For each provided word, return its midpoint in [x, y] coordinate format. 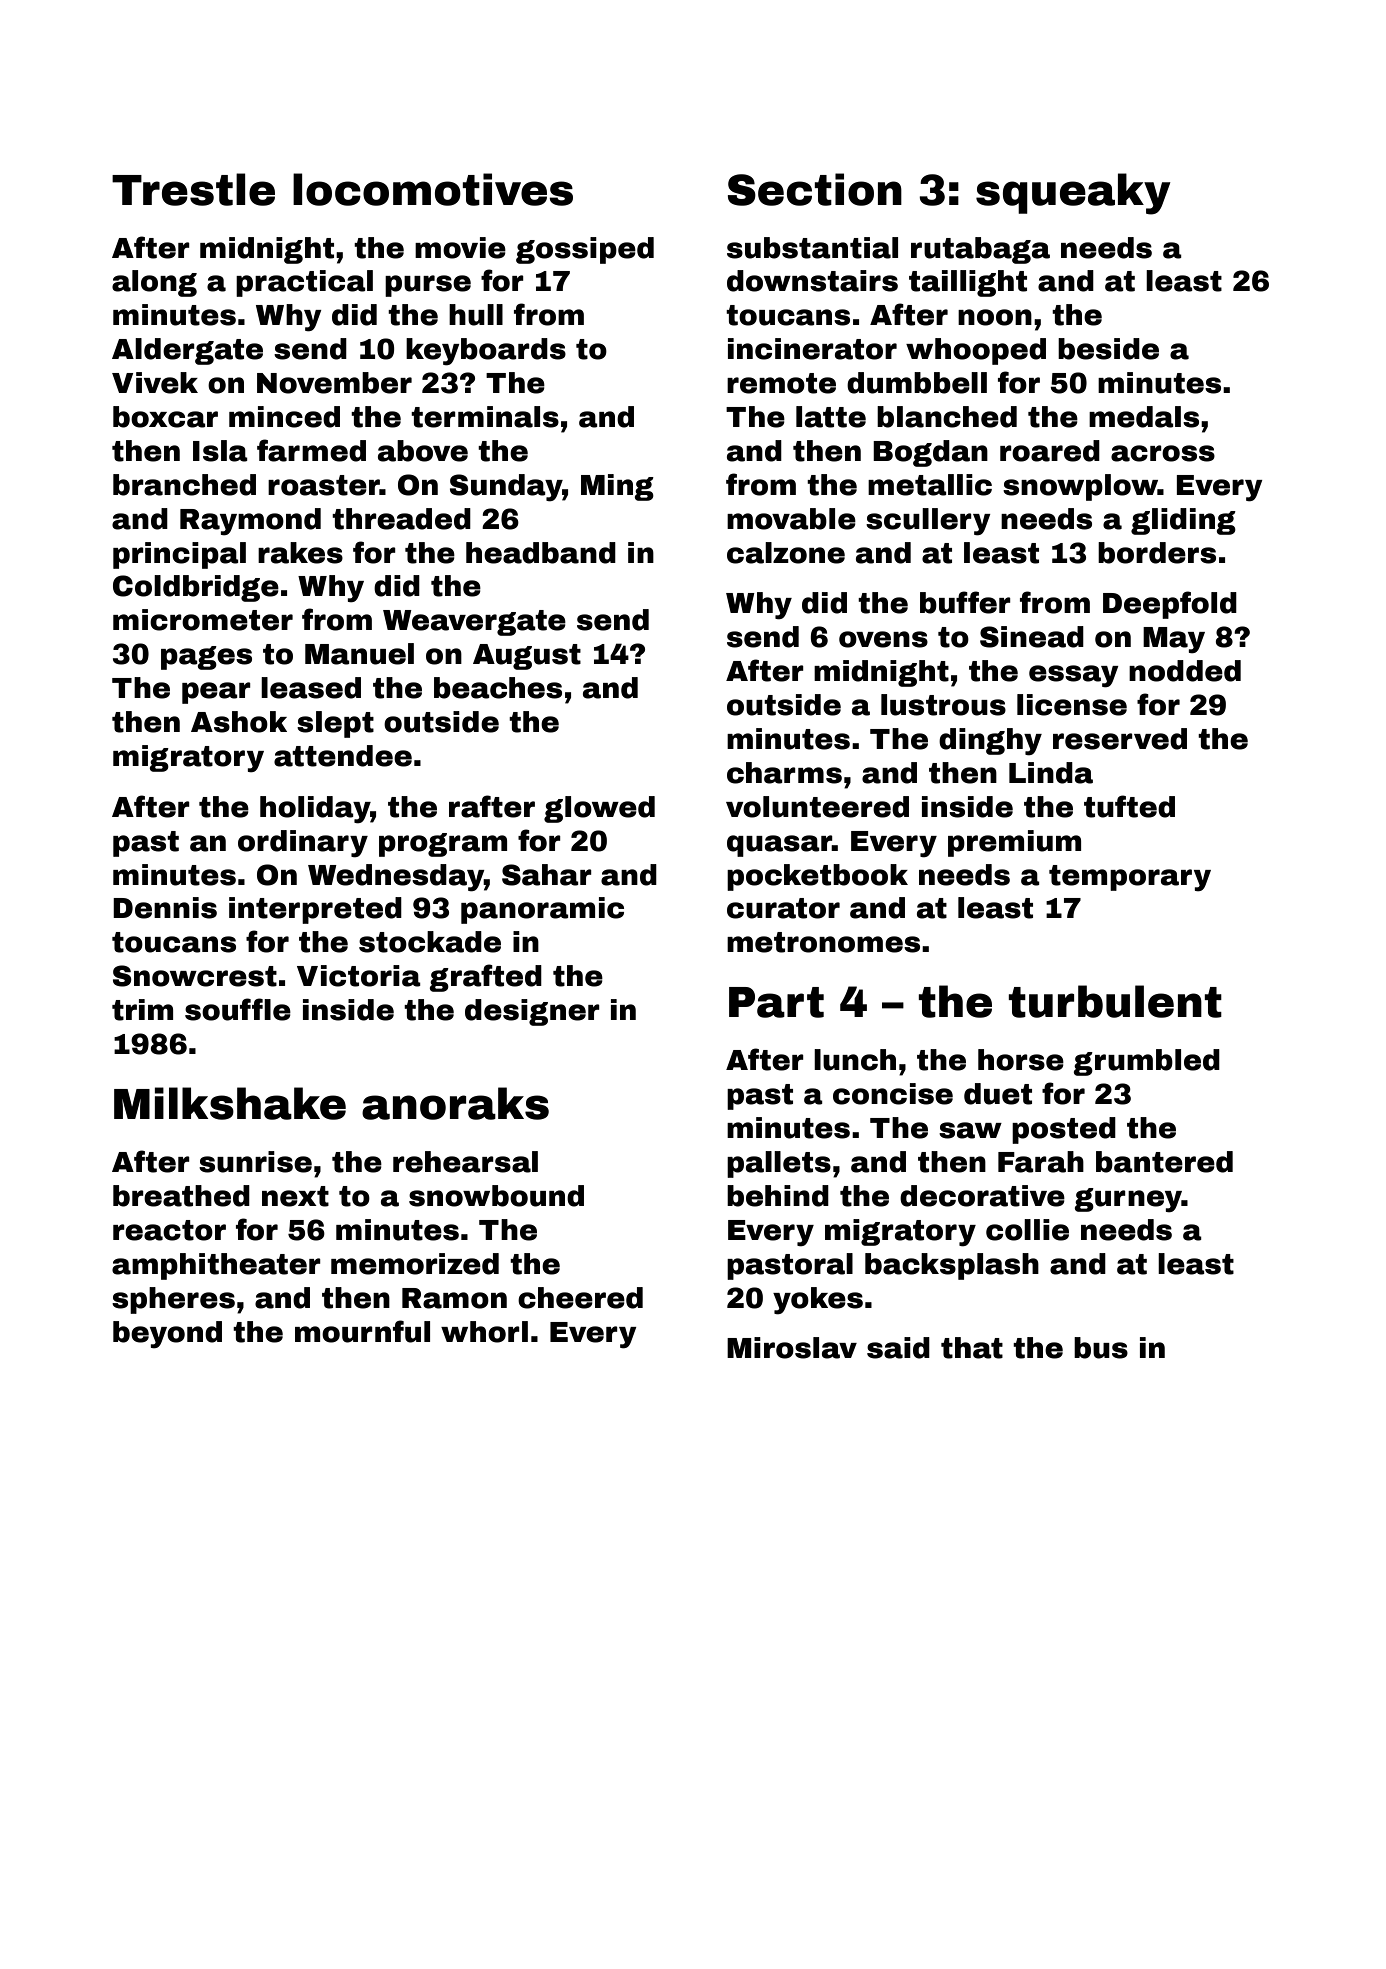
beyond [167, 1334]
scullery [928, 522]
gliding [1183, 521]
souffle [238, 1009]
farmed [311, 450]
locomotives [433, 189]
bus [1101, 1348]
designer [532, 1012]
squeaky [1073, 194]
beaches [498, 688]
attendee [343, 756]
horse [1021, 1060]
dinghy [990, 742]
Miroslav [792, 1348]
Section [815, 189]
